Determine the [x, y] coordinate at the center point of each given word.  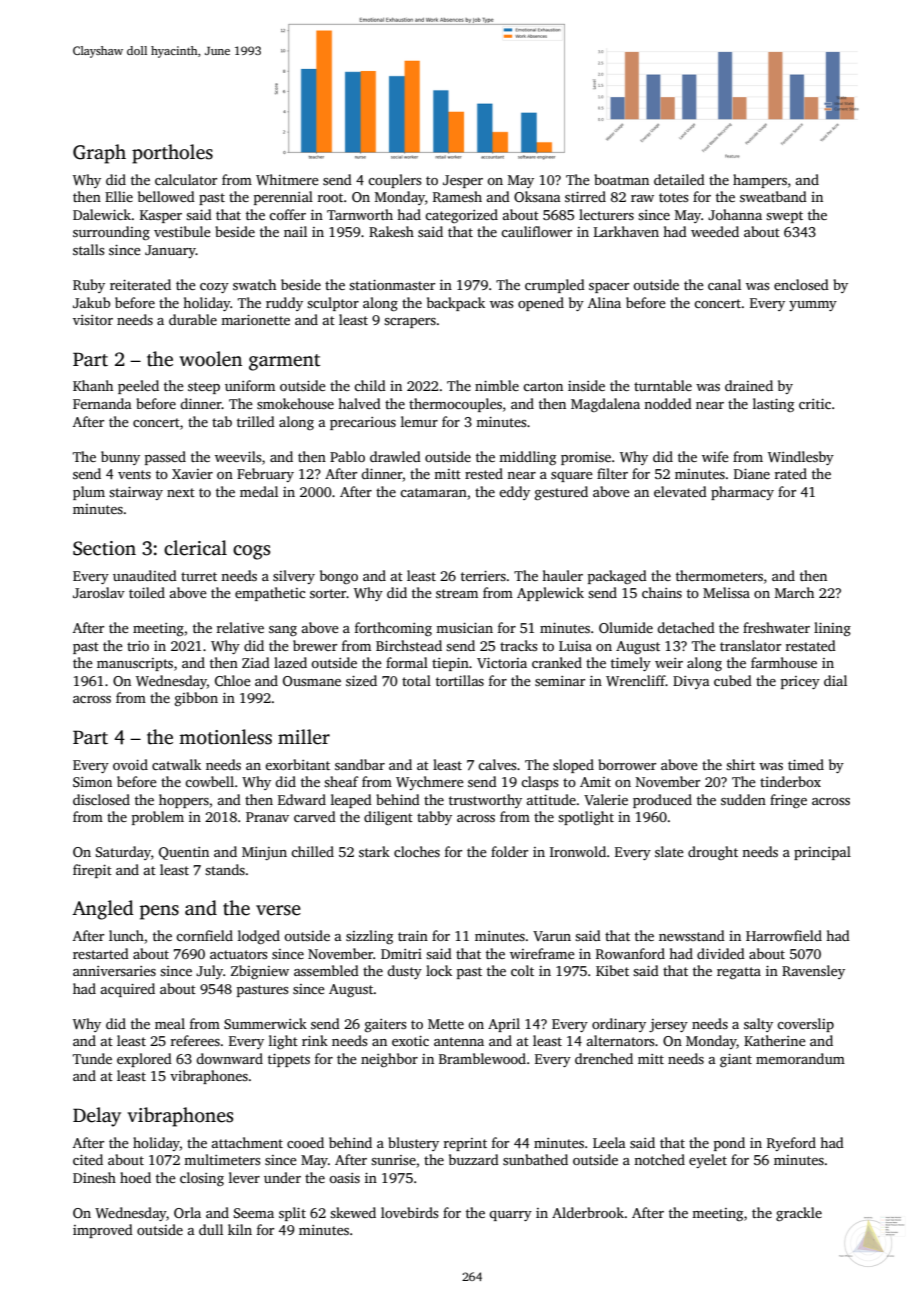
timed [806, 764]
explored [144, 1060]
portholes [172, 154]
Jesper [463, 181]
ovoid [130, 764]
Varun [552, 936]
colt [522, 970]
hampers [760, 181]
